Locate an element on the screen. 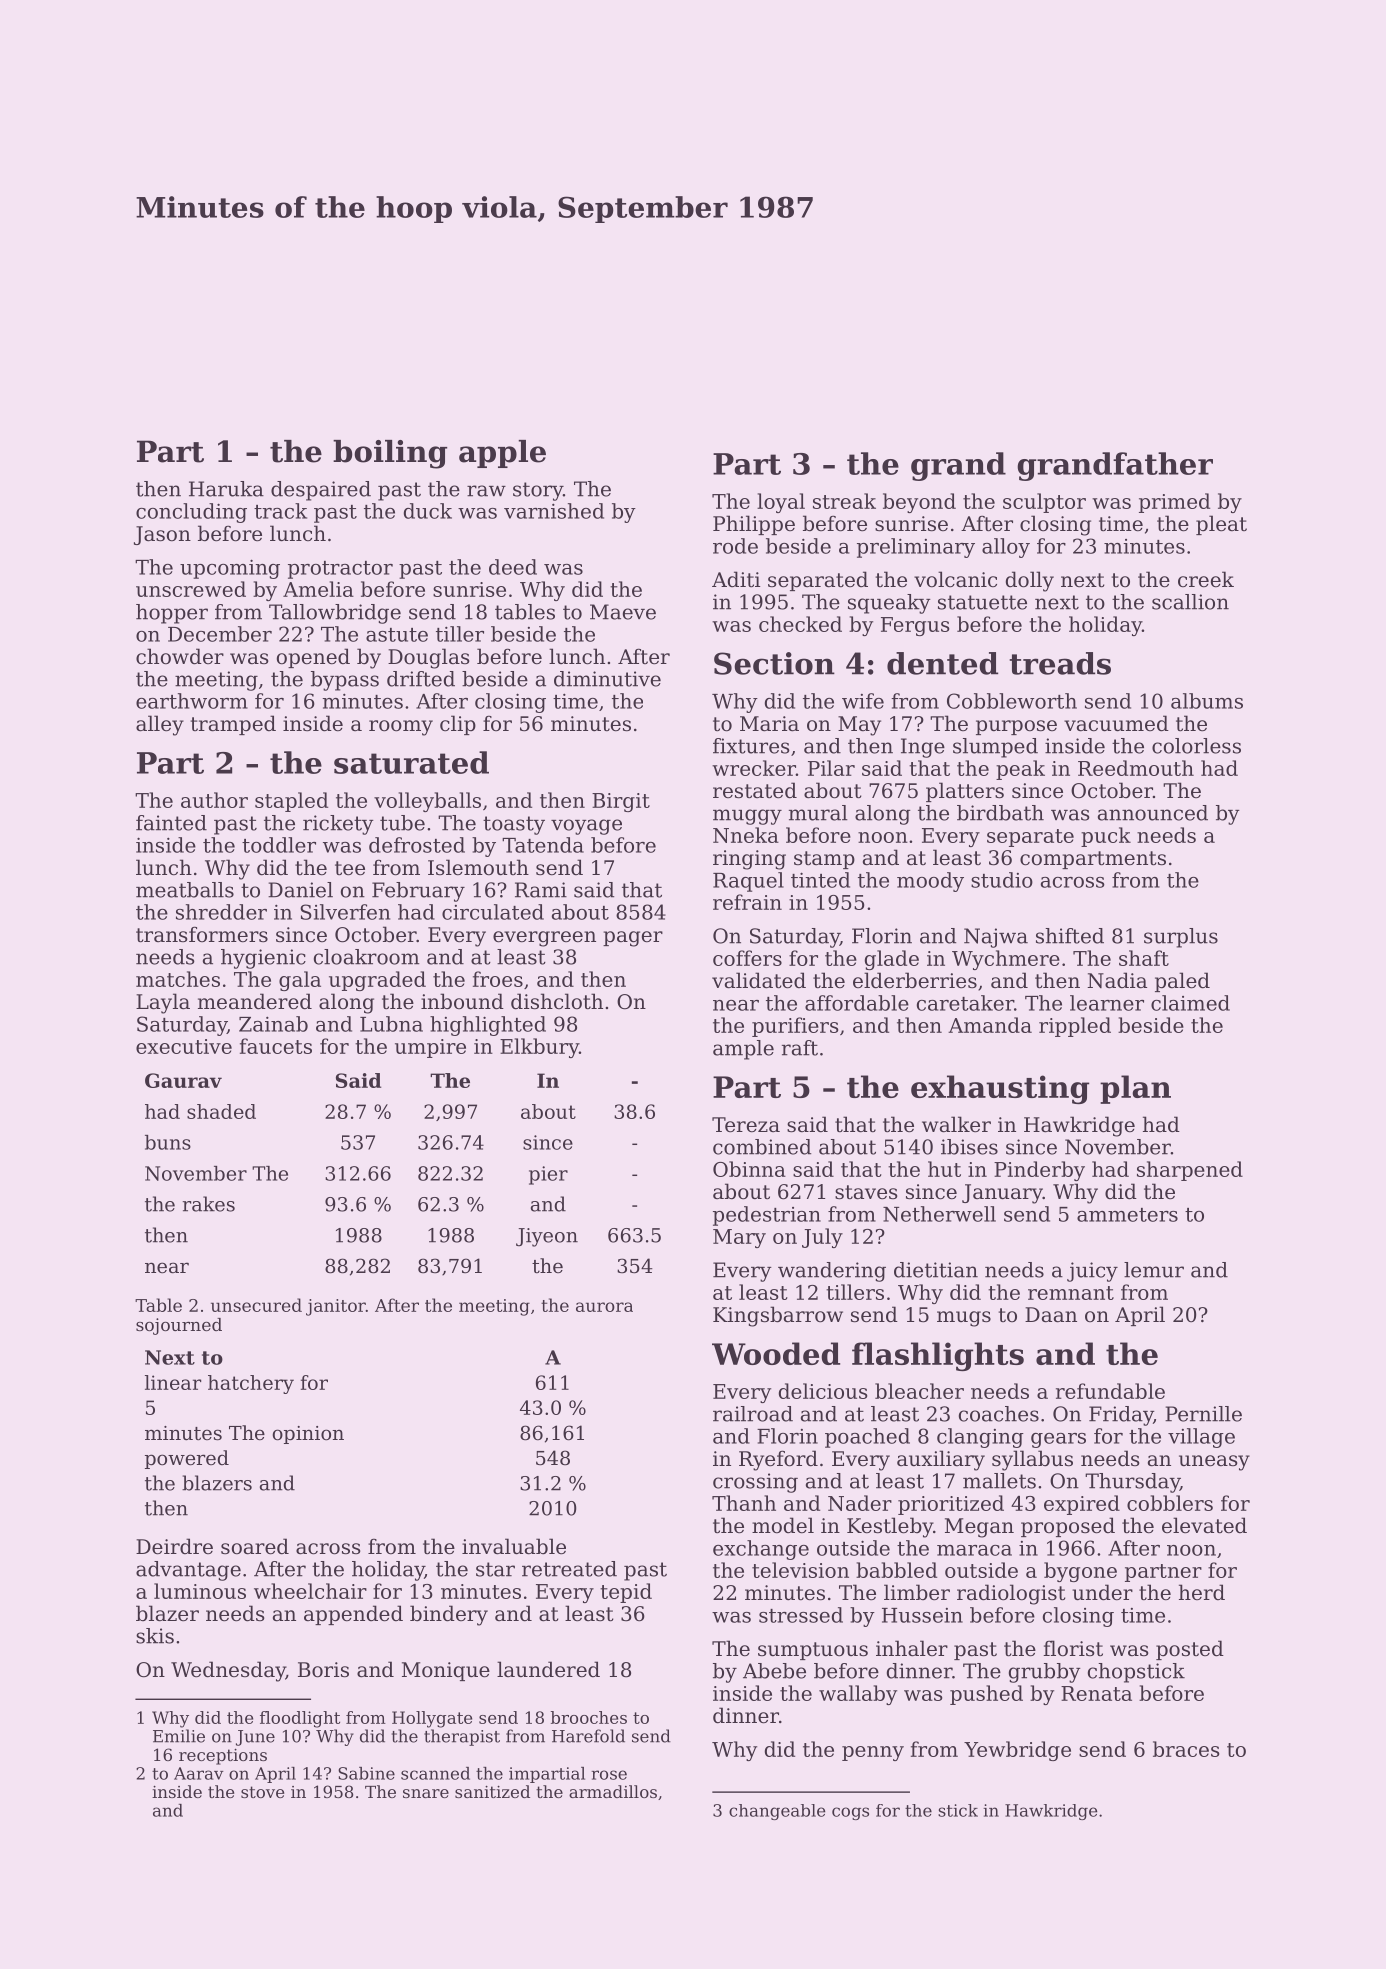 The height and width of the screenshot is (1969, 1386). primed is located at coordinates (1174, 503).
